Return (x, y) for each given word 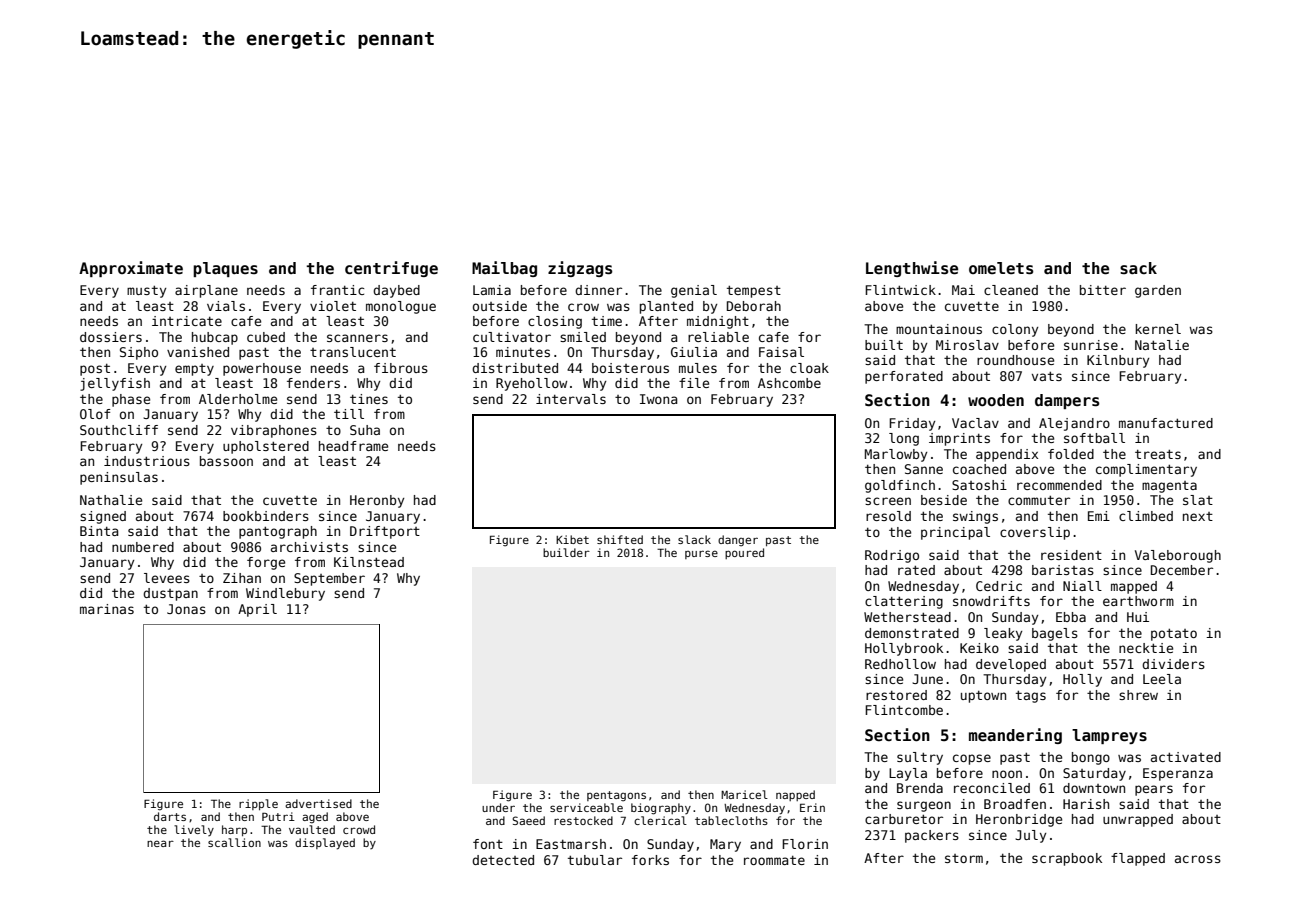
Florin (805, 844)
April (257, 610)
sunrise (1091, 345)
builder (566, 552)
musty (146, 292)
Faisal (781, 352)
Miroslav (967, 345)
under (498, 807)
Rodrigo (892, 556)
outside (500, 306)
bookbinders (266, 516)
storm (964, 858)
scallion (234, 842)
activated (1186, 757)
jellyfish (115, 384)
